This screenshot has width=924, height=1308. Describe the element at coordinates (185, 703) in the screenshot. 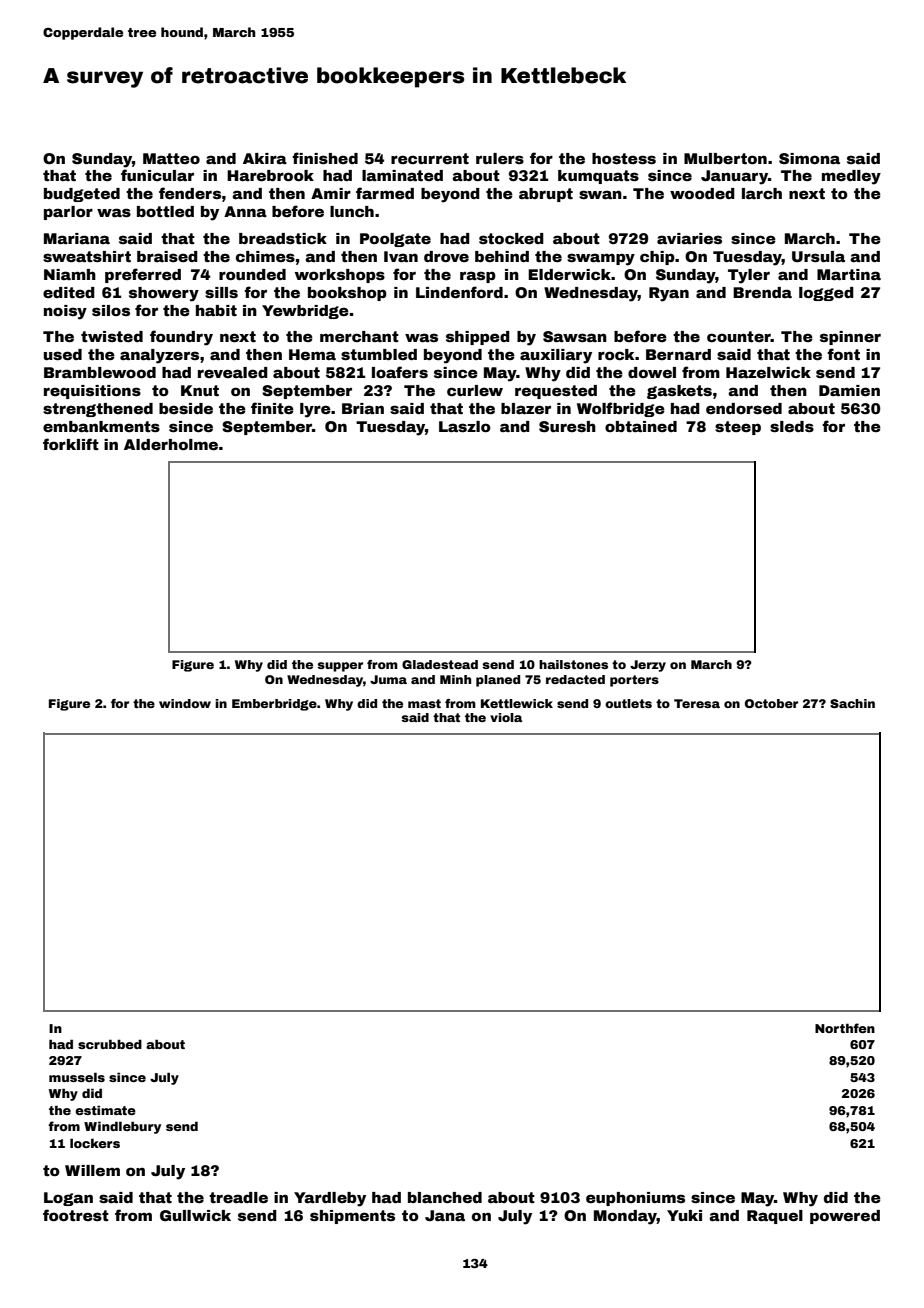

I see `window` at that location.
